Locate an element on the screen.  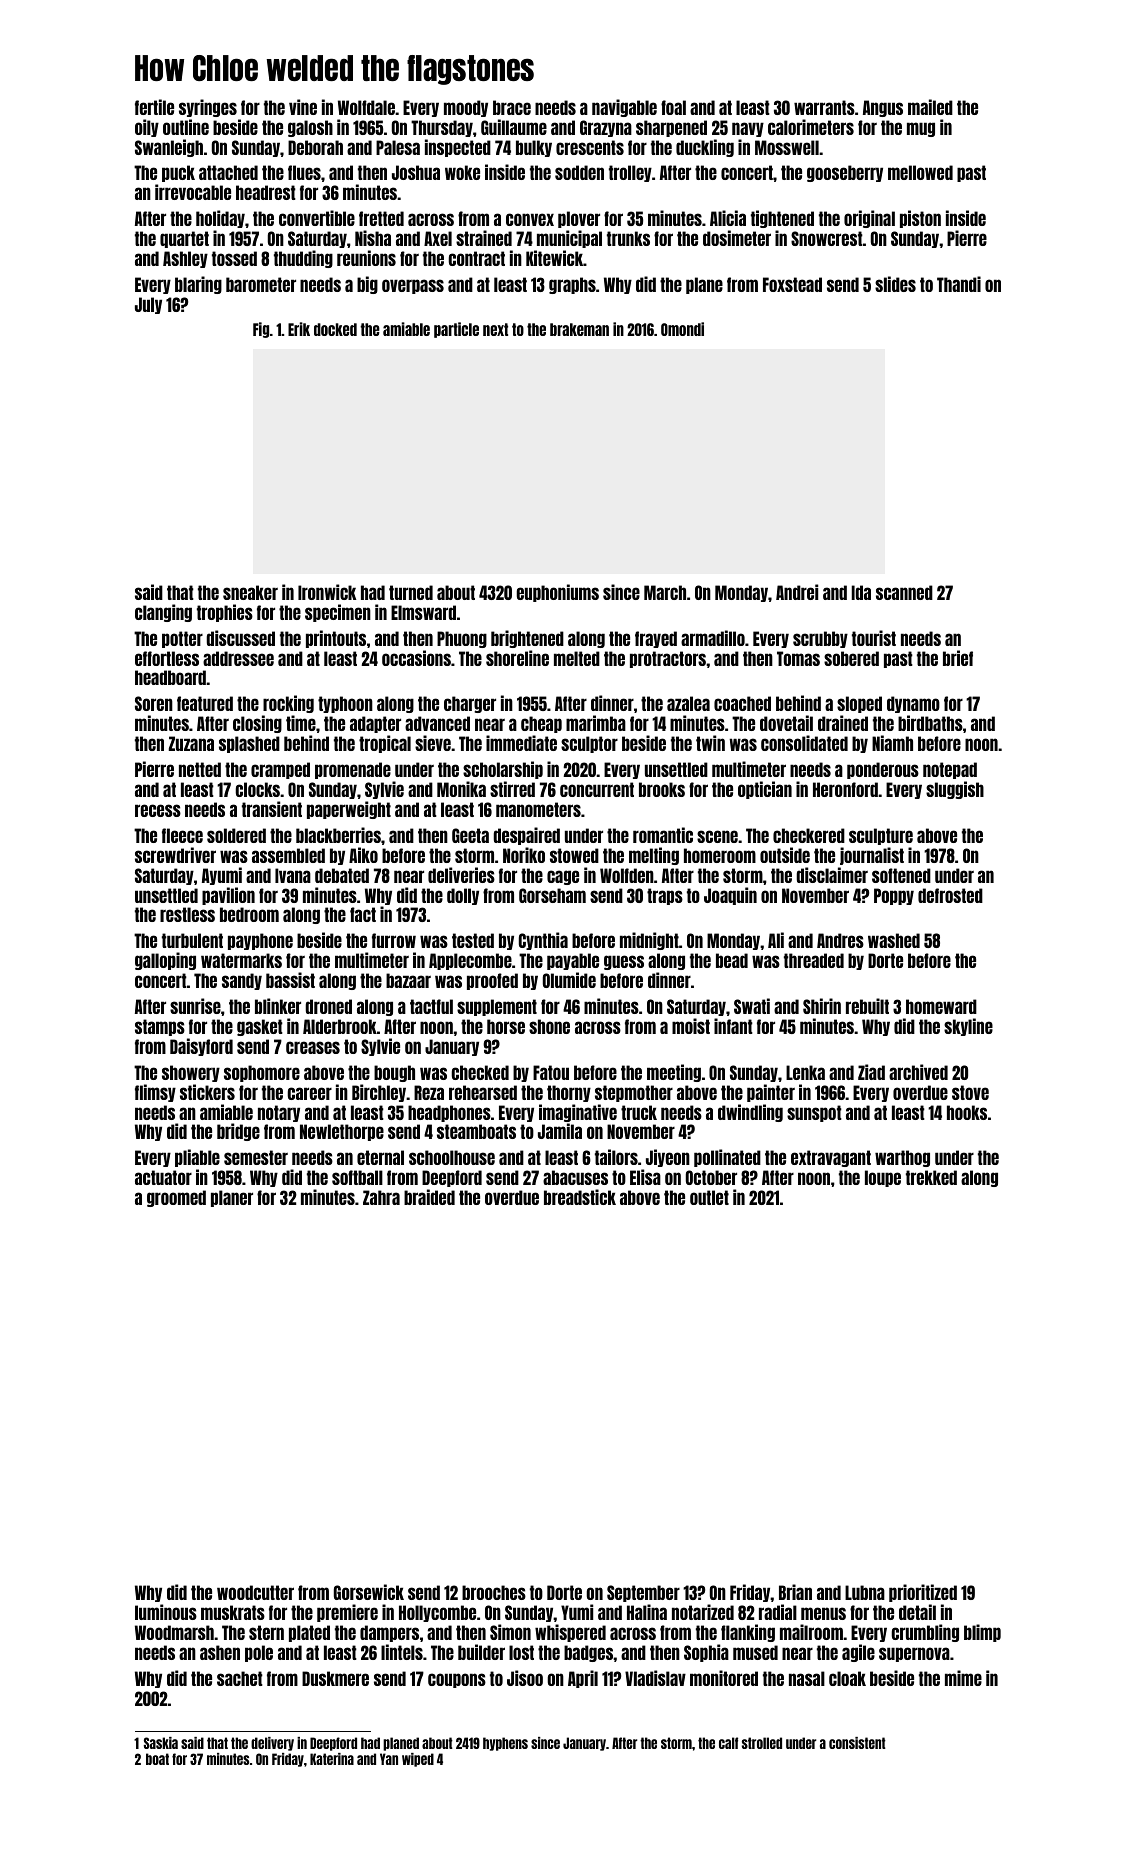
Swanleigh is located at coordinates (169, 148).
